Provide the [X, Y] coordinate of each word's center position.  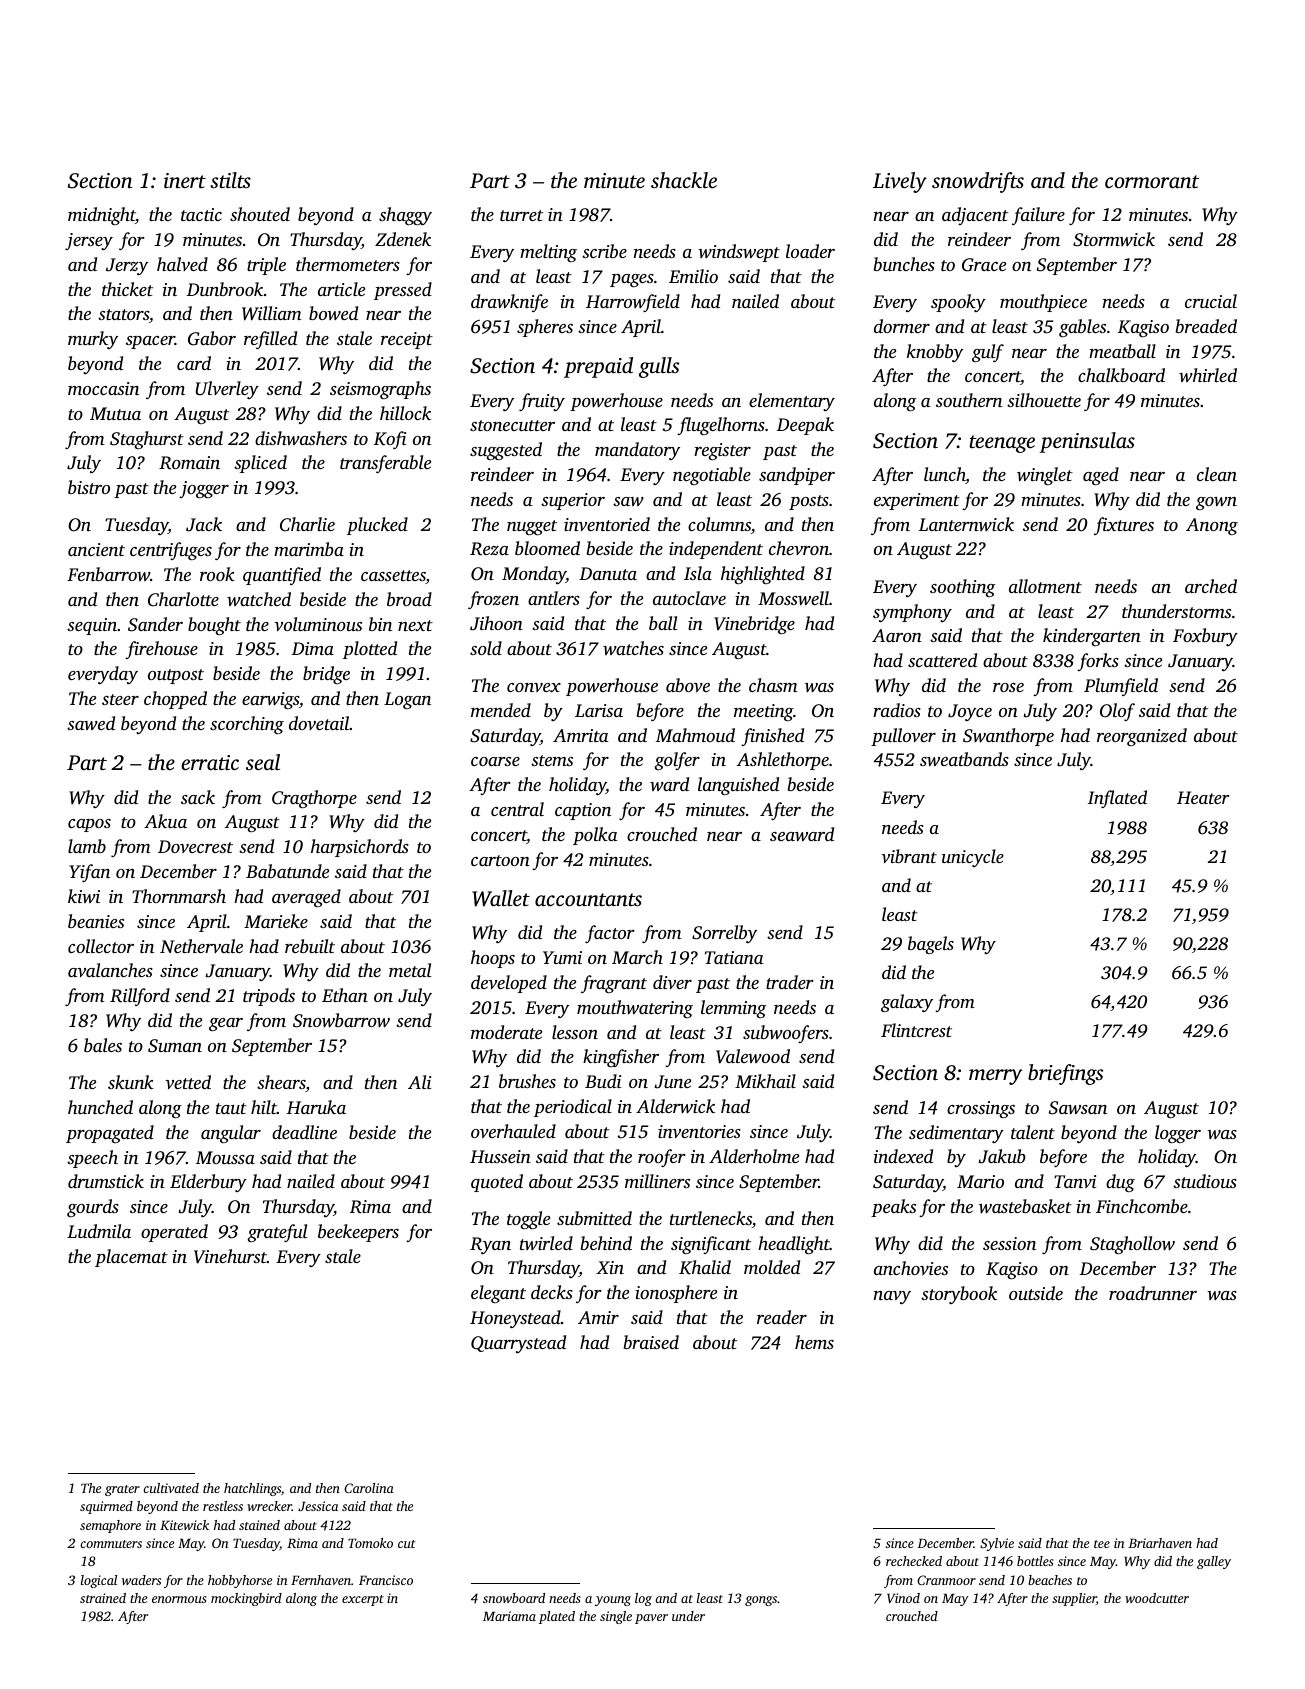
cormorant [1152, 181]
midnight [101, 216]
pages [632, 280]
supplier [1074, 1599]
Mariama [509, 1616]
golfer [677, 761]
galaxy [907, 1003]
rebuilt [310, 946]
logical [99, 1581]
